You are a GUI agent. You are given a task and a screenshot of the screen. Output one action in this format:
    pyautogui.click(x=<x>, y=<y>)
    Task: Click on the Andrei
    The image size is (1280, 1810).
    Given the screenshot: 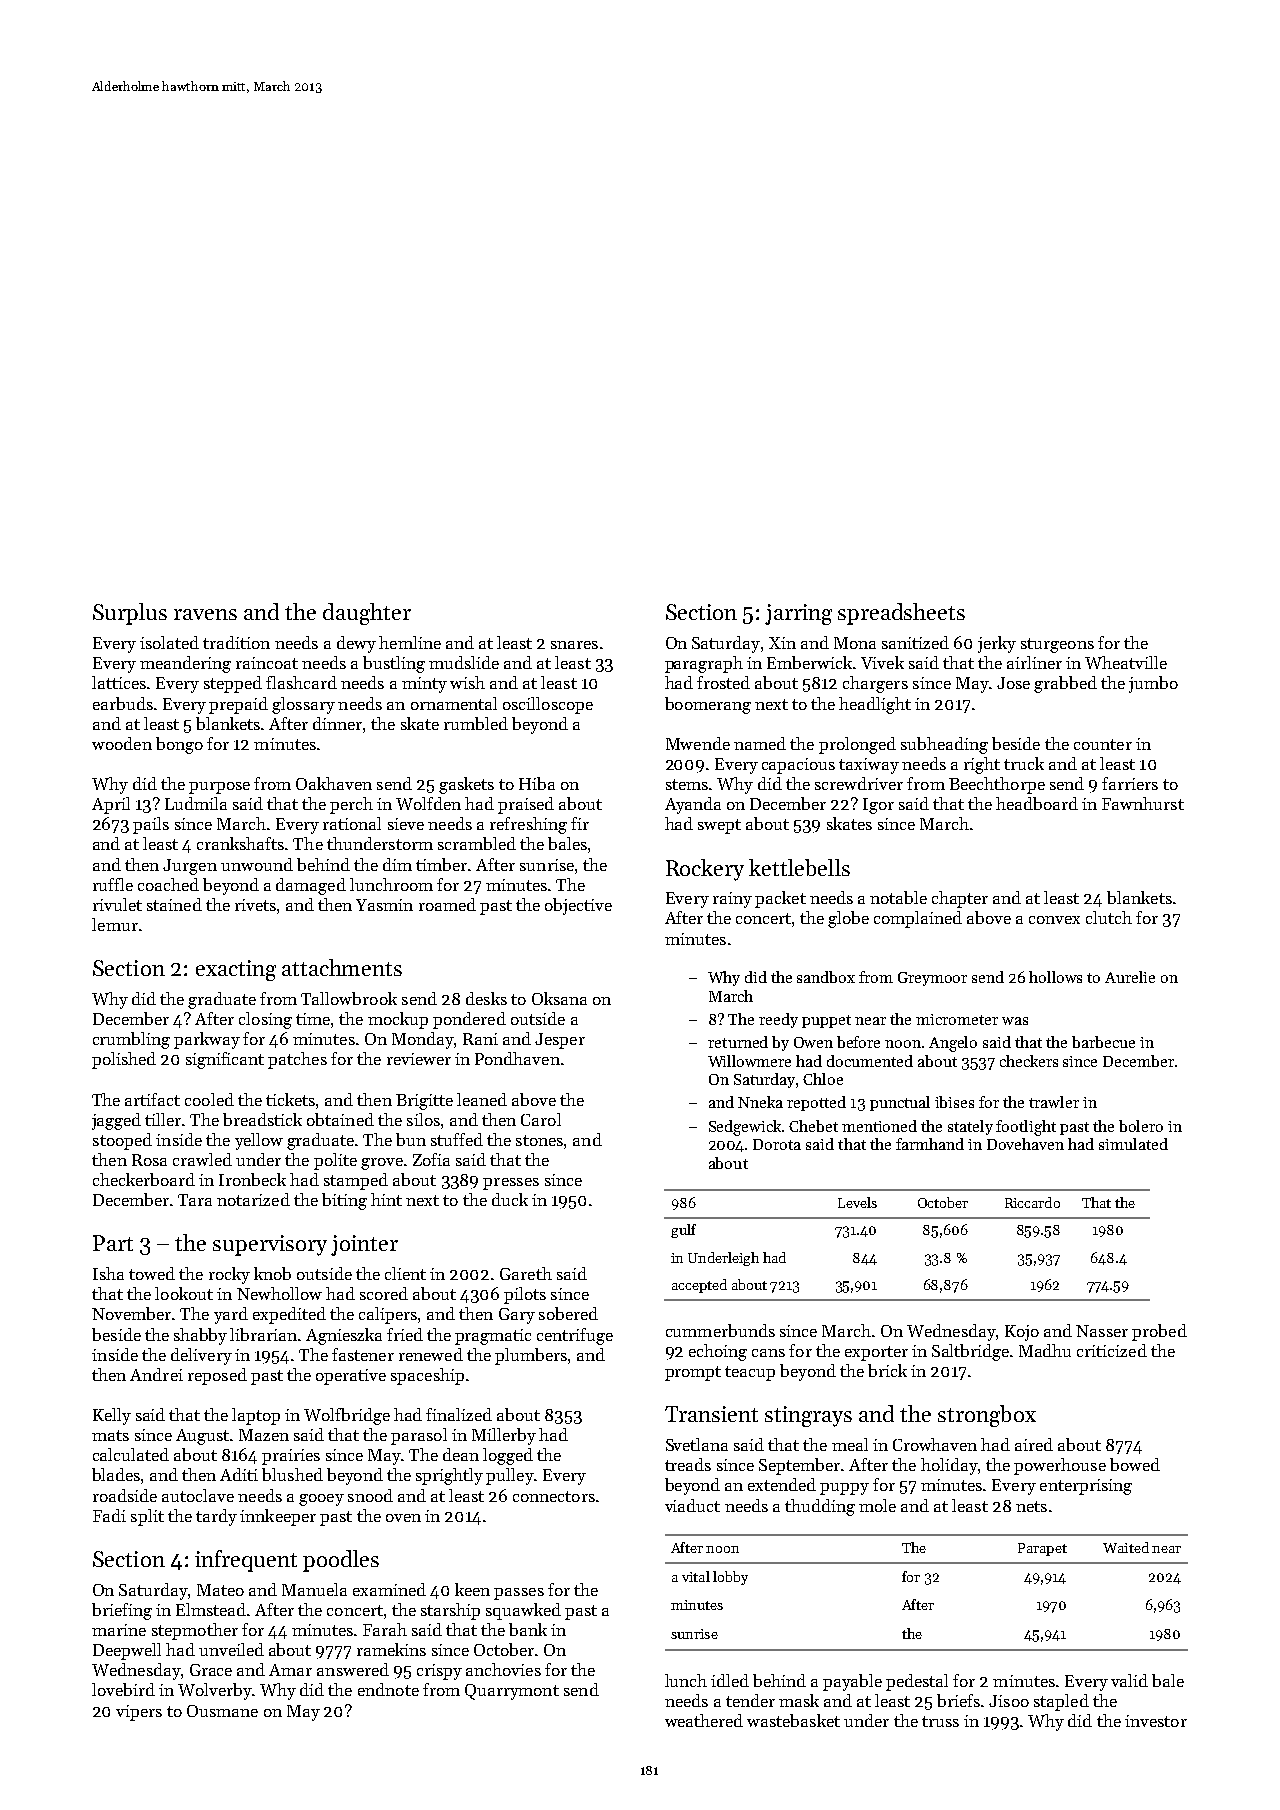 What is the action you would take?
    pyautogui.click(x=156, y=1374)
